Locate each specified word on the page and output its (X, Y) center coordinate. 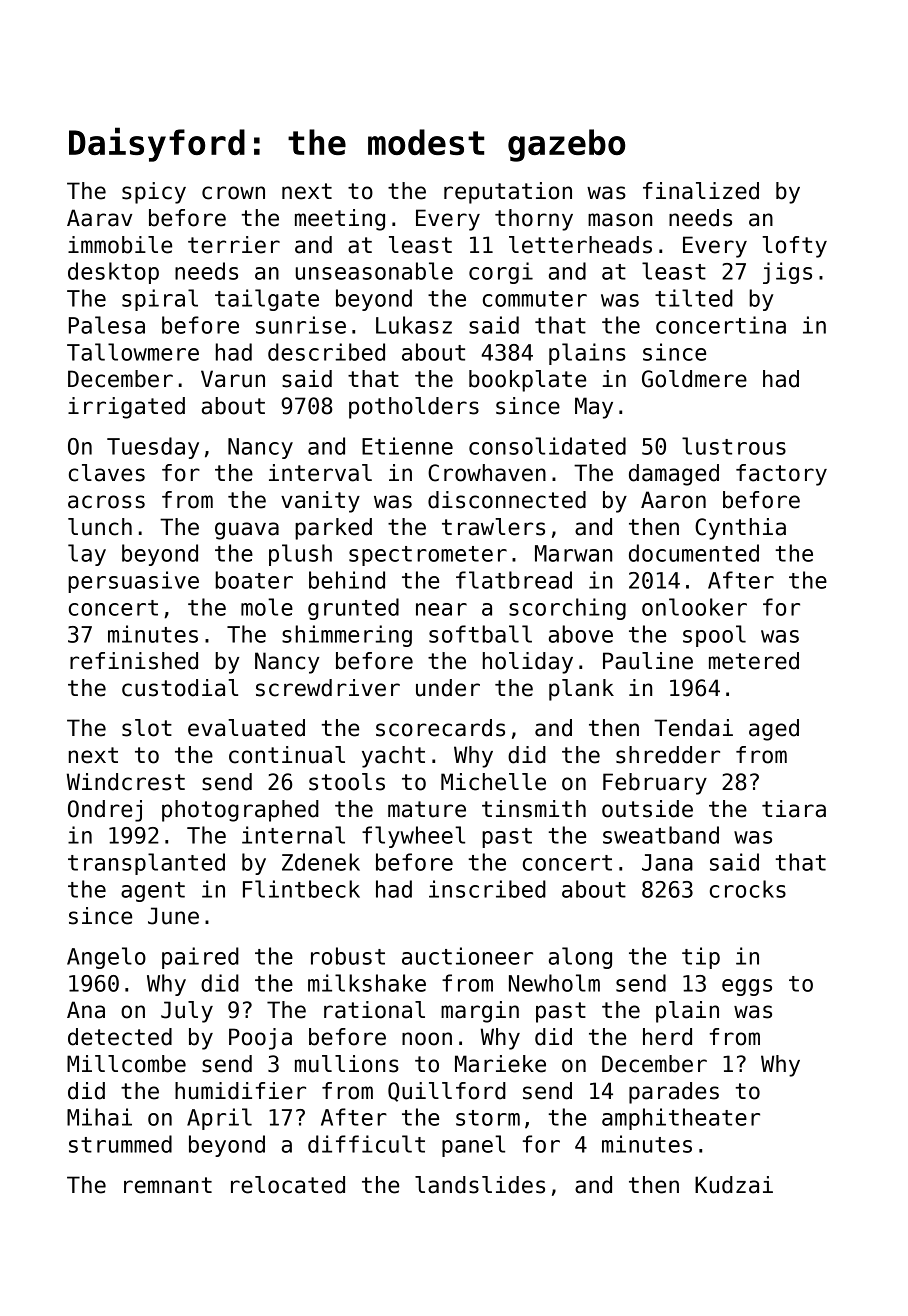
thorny (534, 220)
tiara (794, 809)
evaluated (246, 728)
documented (694, 553)
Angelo (106, 958)
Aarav (99, 218)
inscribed (487, 889)
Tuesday (153, 448)
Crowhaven (487, 473)
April (219, 1119)
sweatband (661, 835)
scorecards (440, 728)
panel (473, 1146)
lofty (794, 247)
